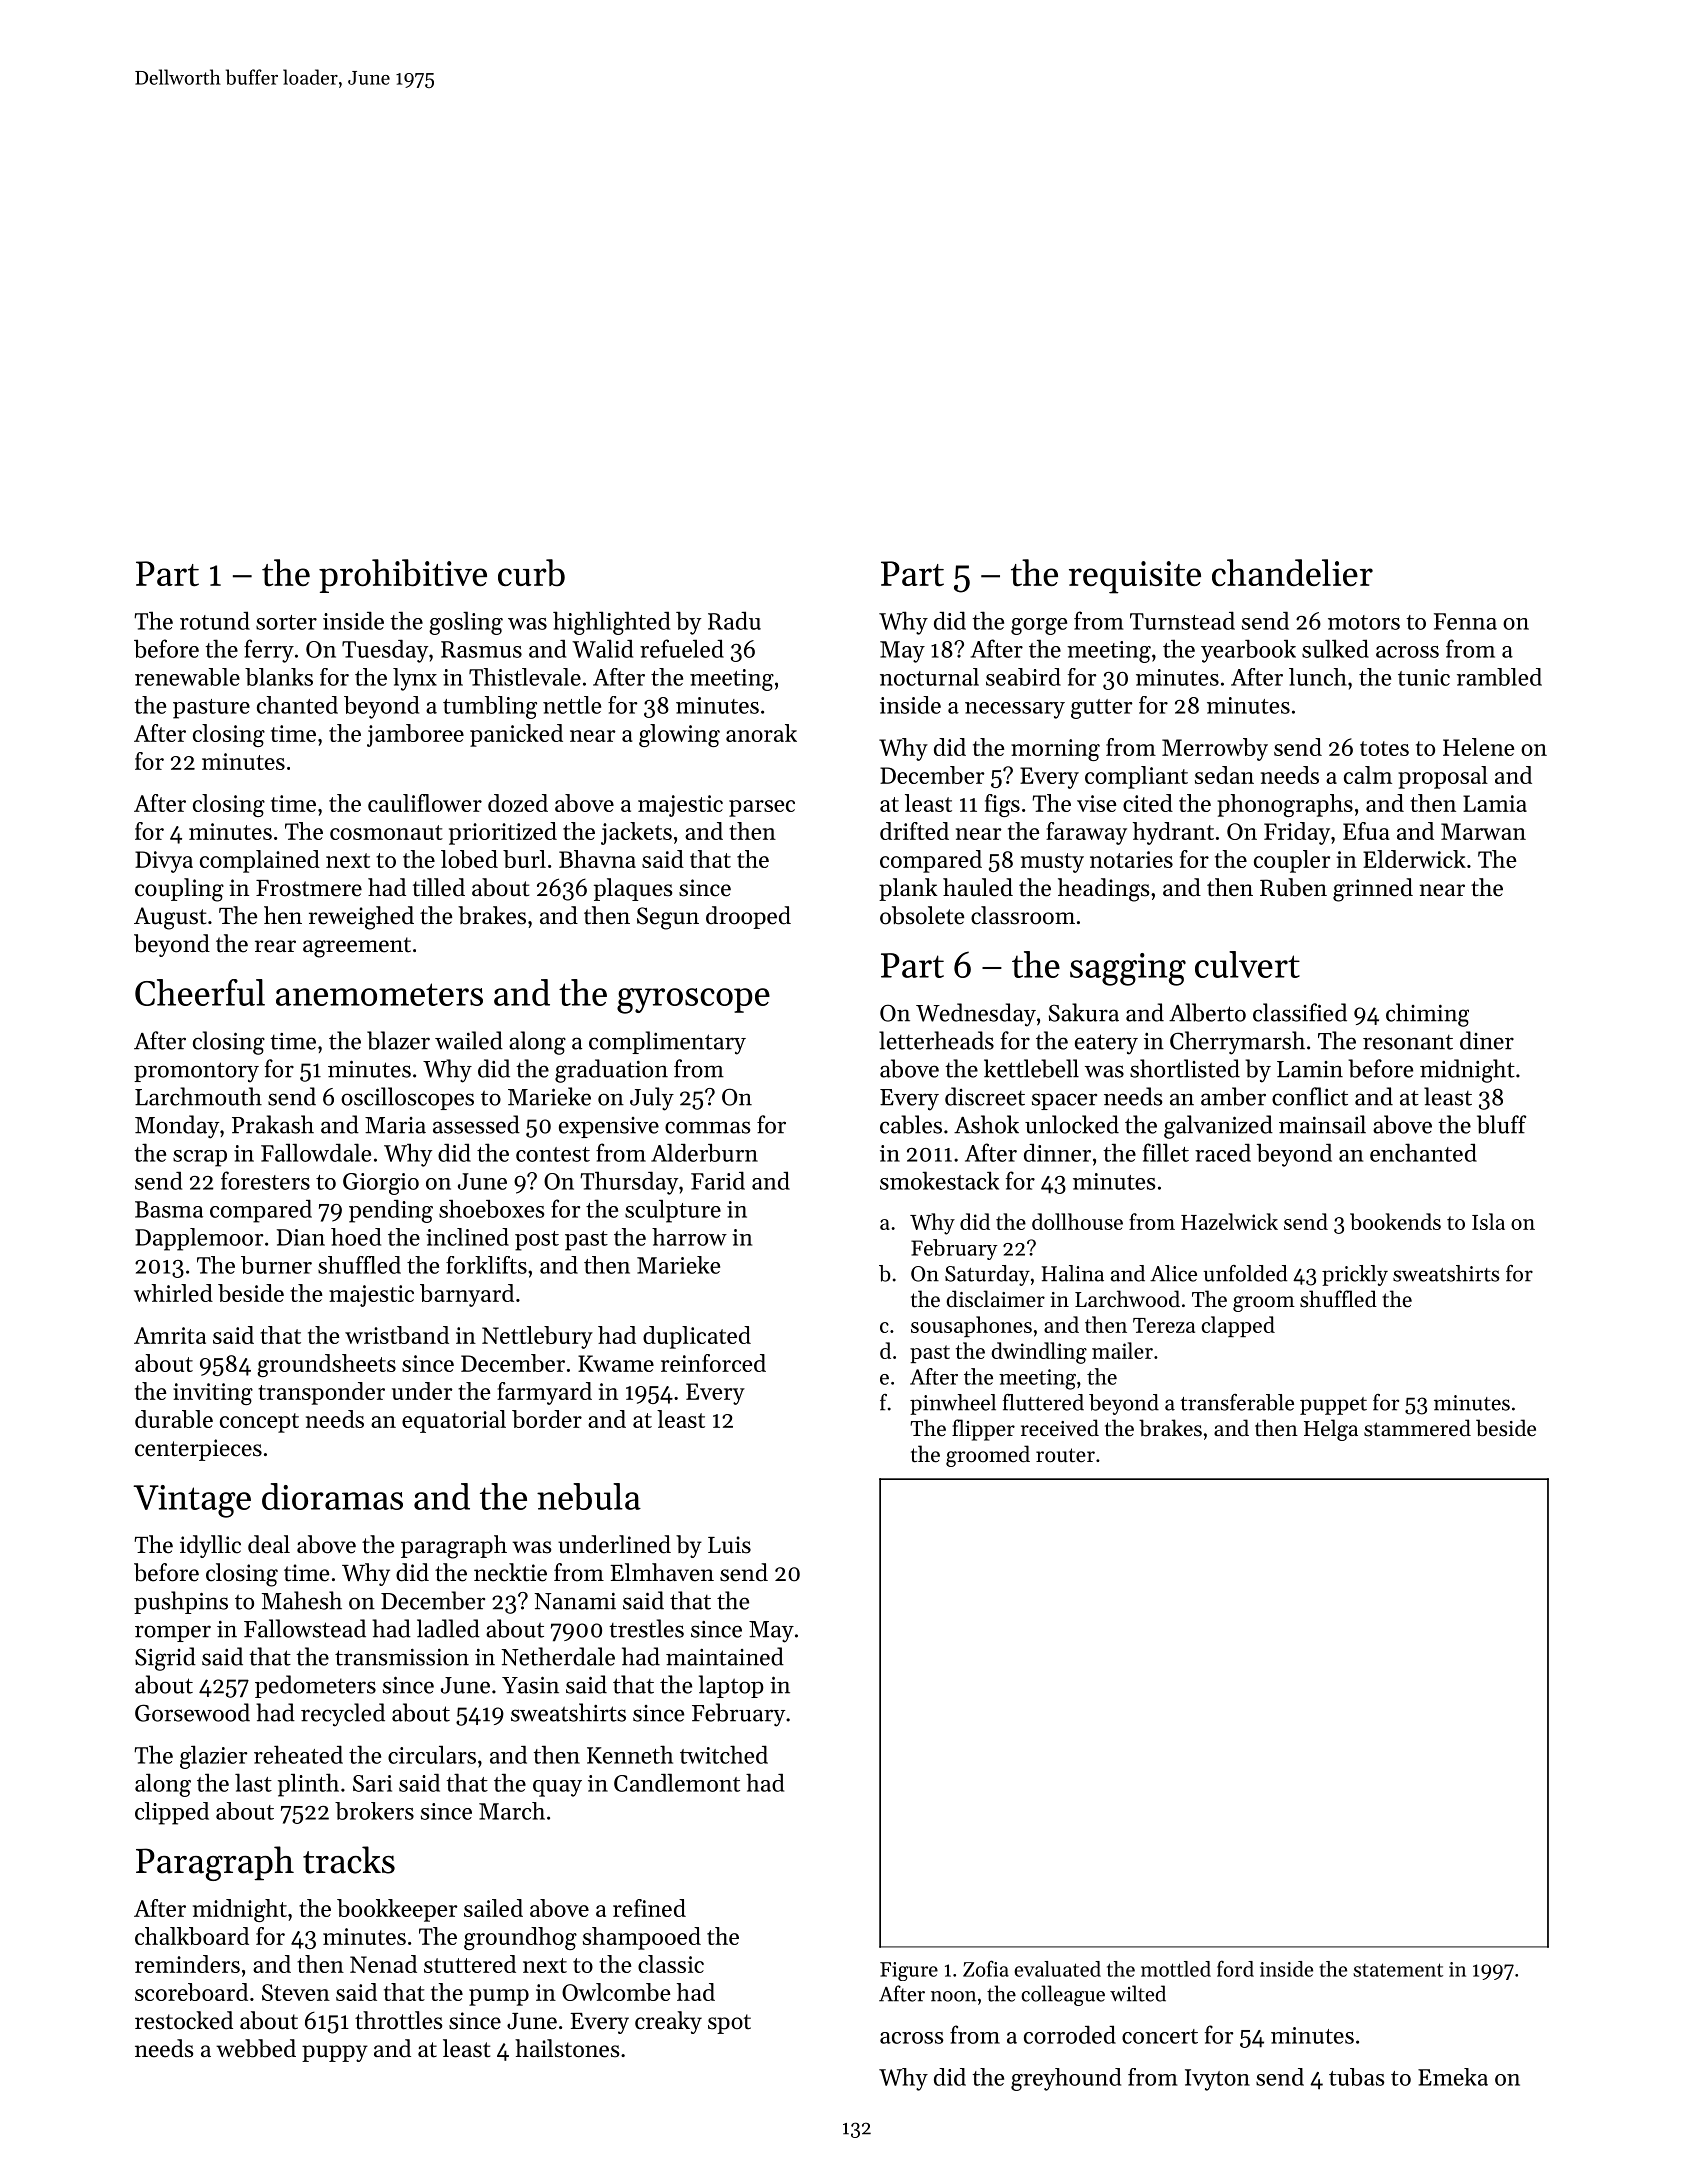 The height and width of the image is (2178, 1683). I want to click on Fenna, so click(1465, 621).
